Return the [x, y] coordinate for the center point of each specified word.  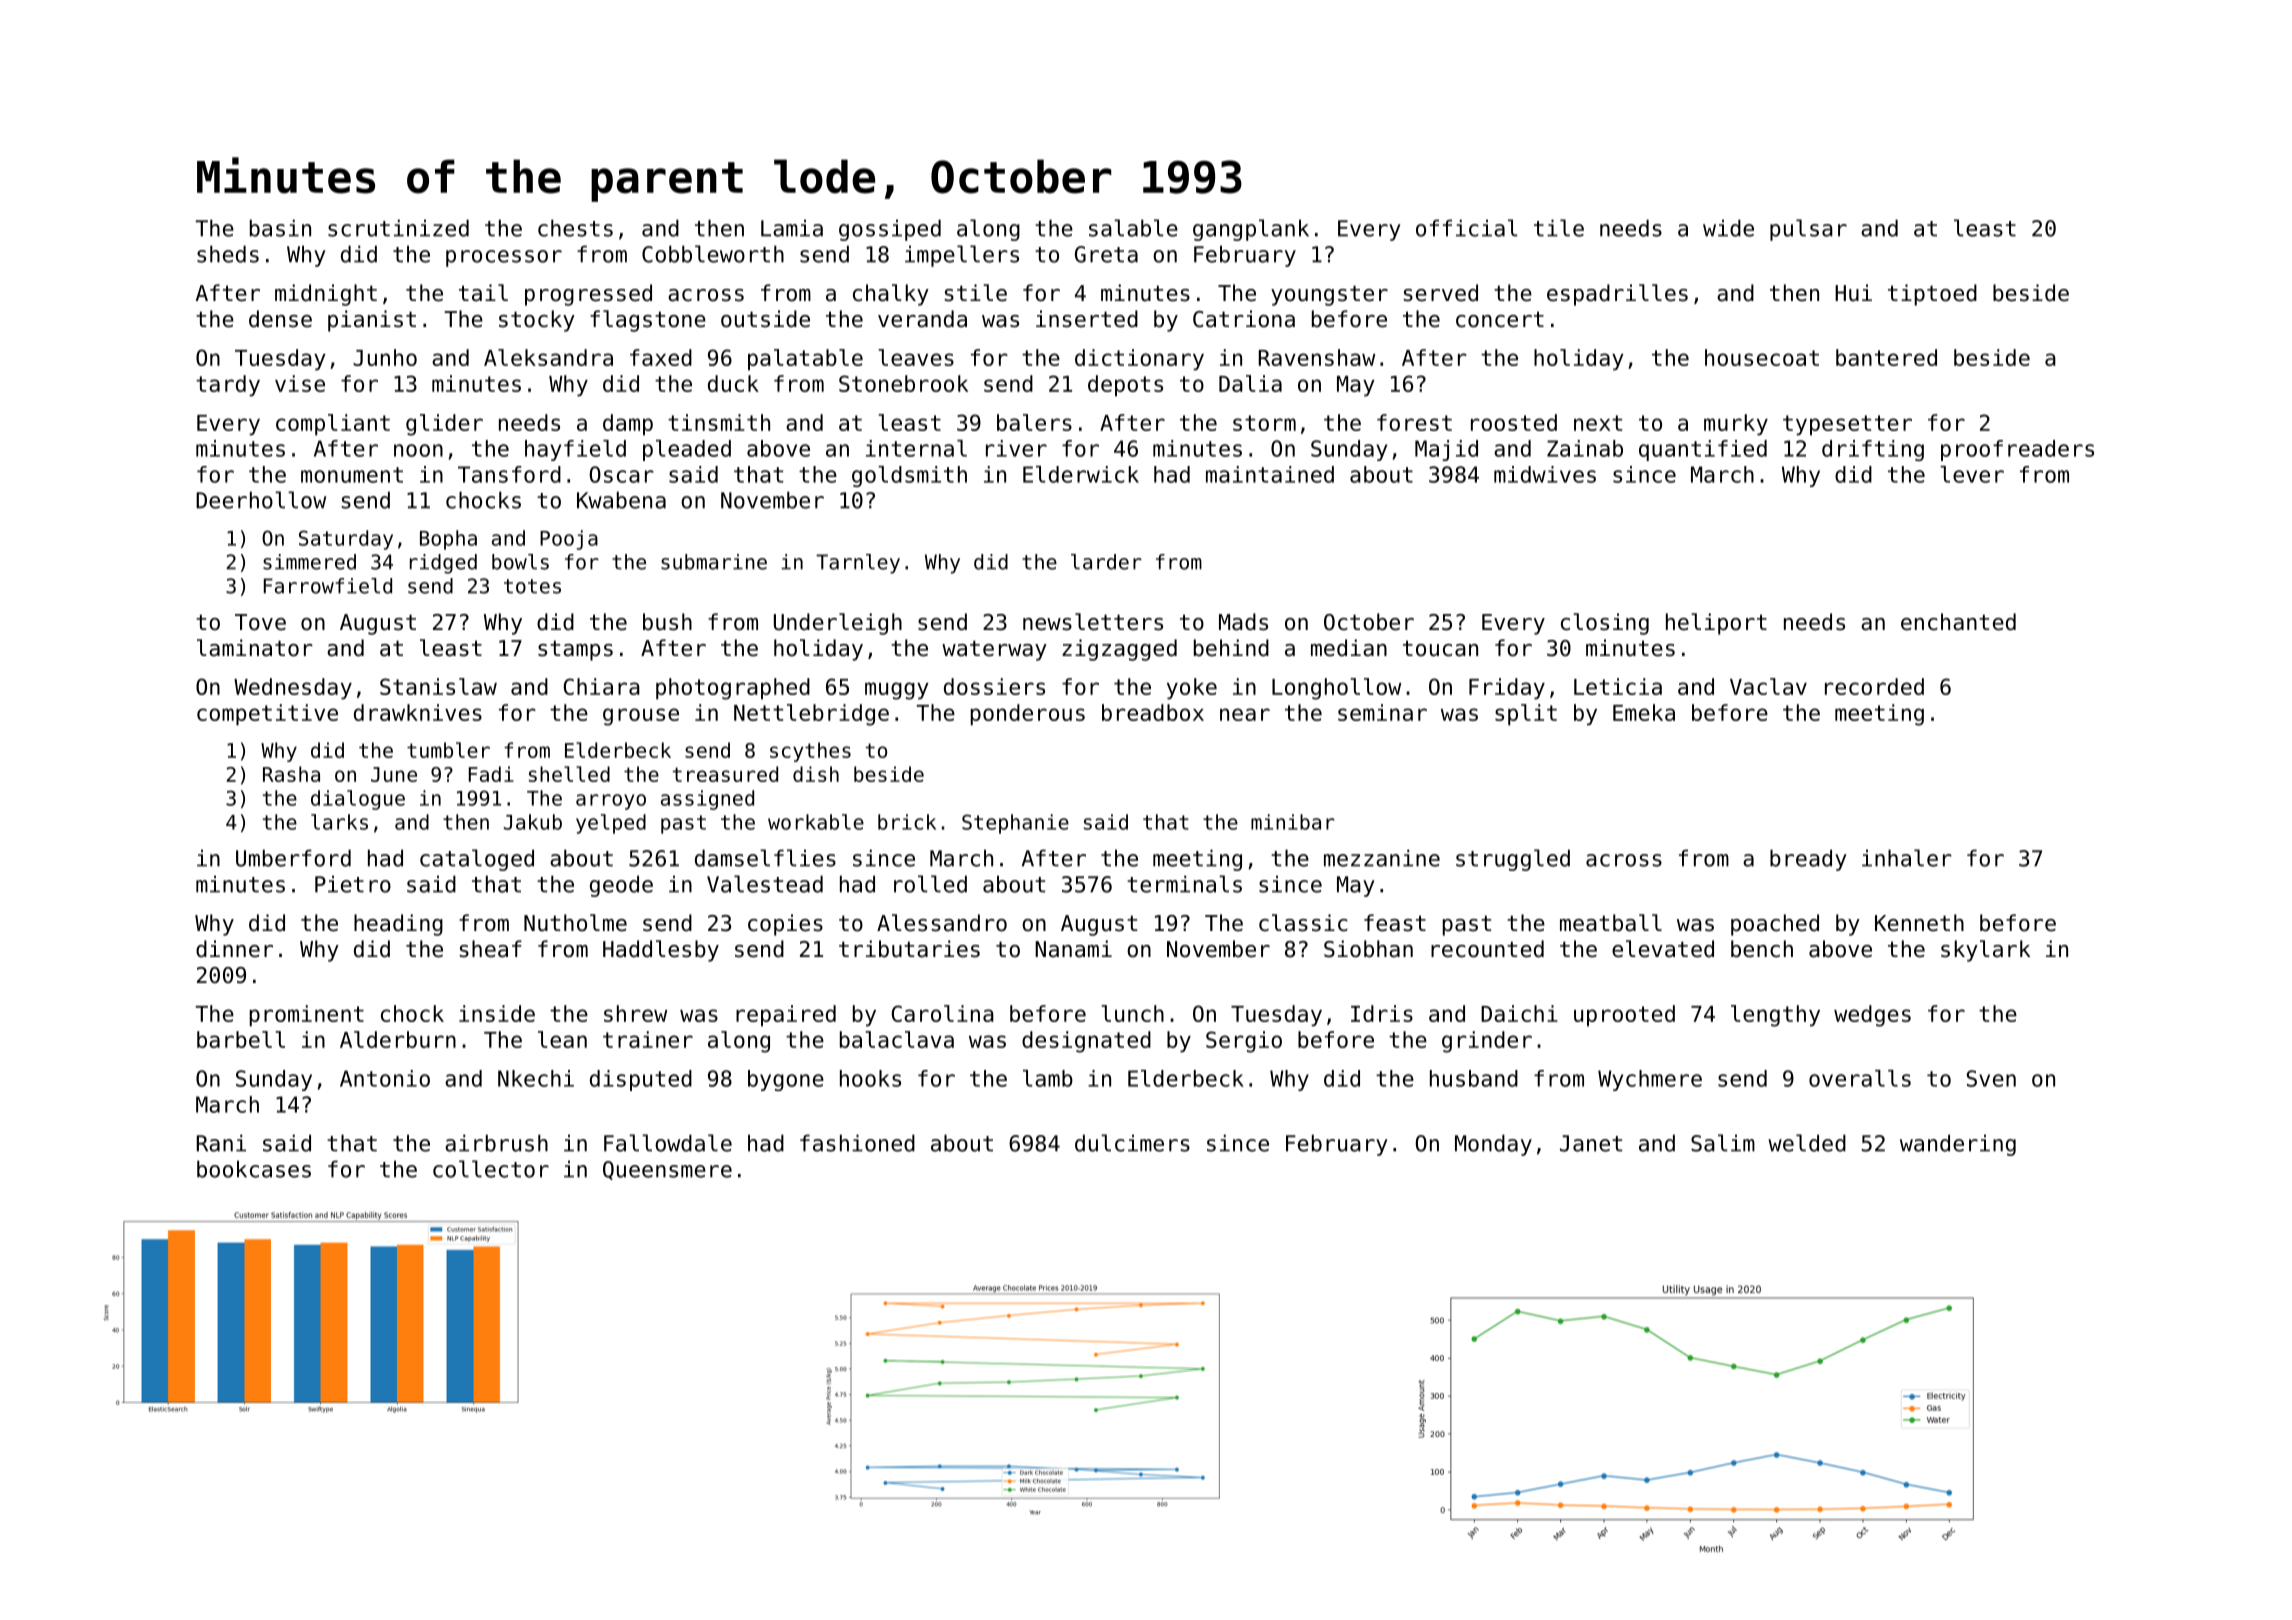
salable [1133, 228]
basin [280, 228]
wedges [1872, 1016]
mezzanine [1382, 858]
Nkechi [536, 1078]
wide [1728, 228]
